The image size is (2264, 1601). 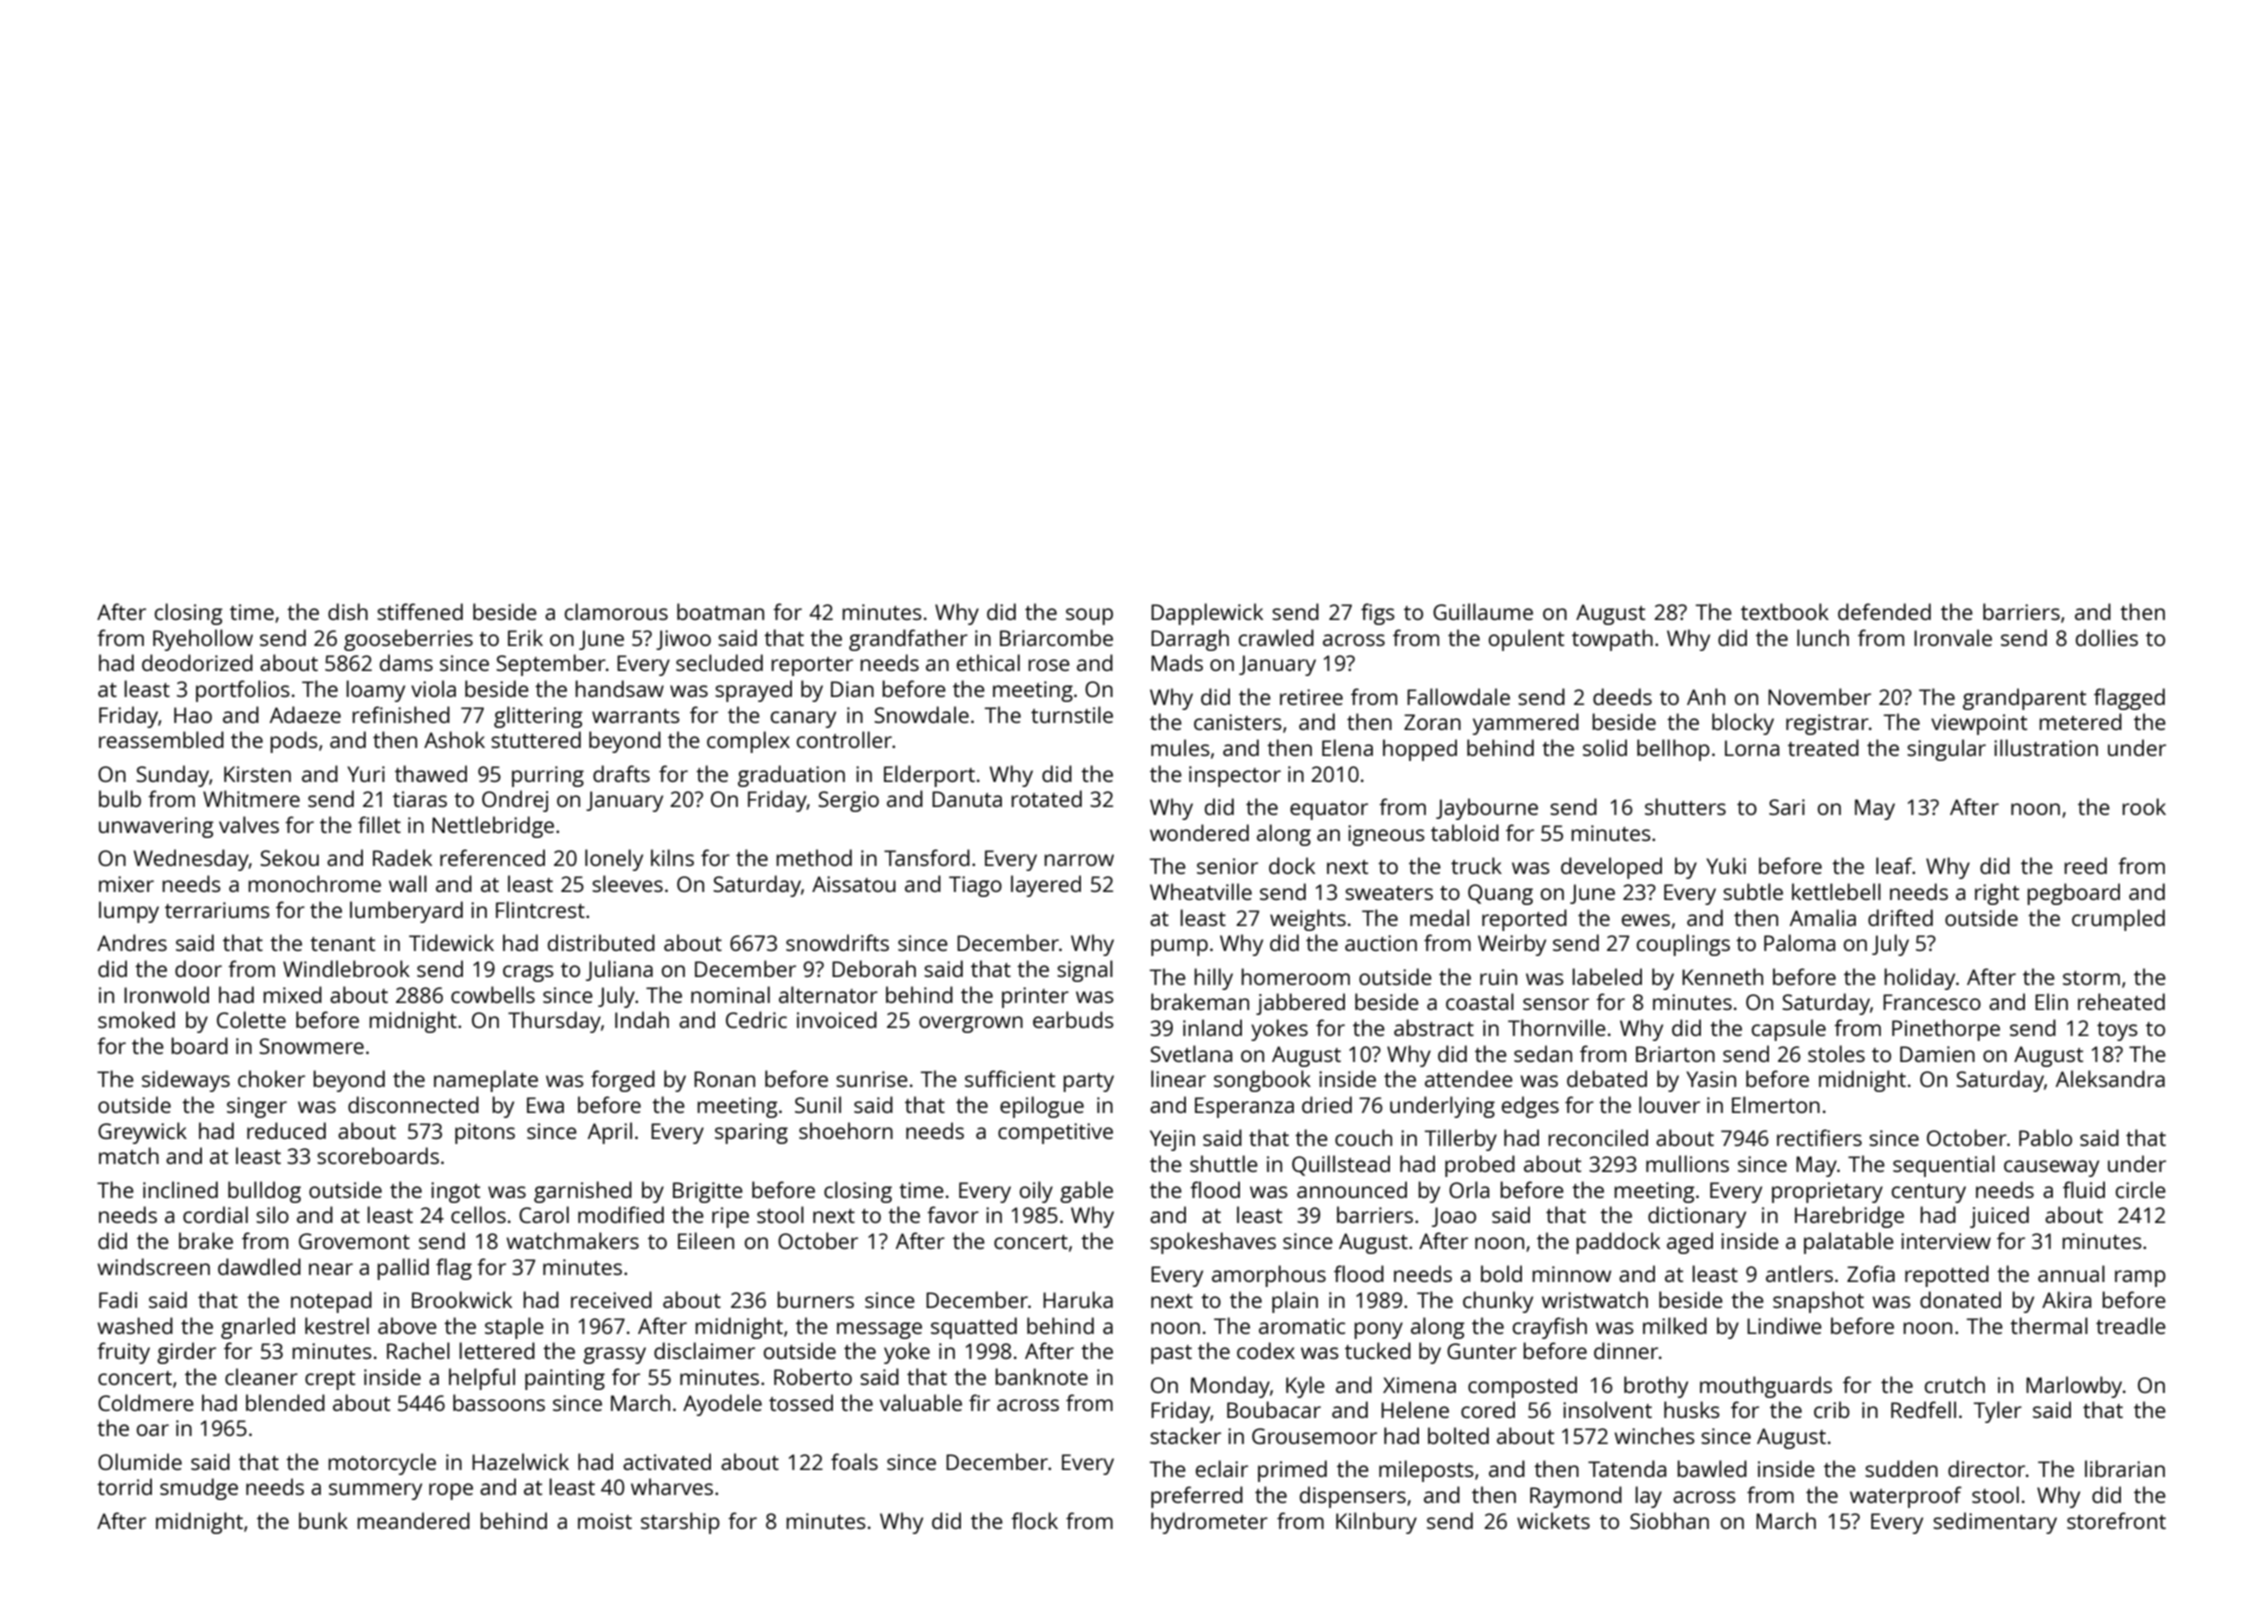 I want to click on grandparent, so click(x=2024, y=699).
